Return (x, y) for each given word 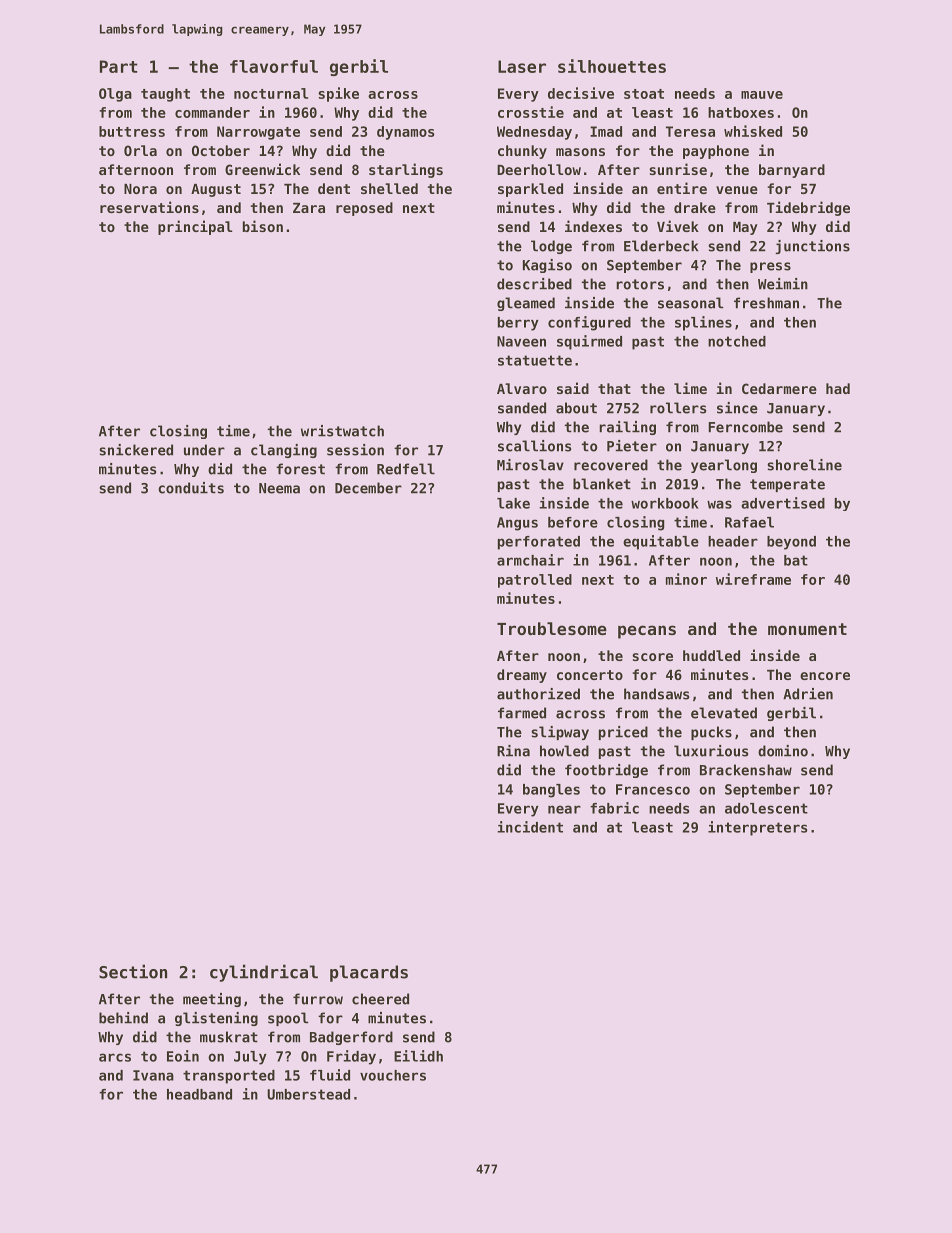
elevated (724, 713)
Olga (115, 95)
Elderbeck (661, 246)
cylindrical (264, 973)
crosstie (531, 112)
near (564, 809)
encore (825, 676)
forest (300, 469)
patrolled (535, 581)
